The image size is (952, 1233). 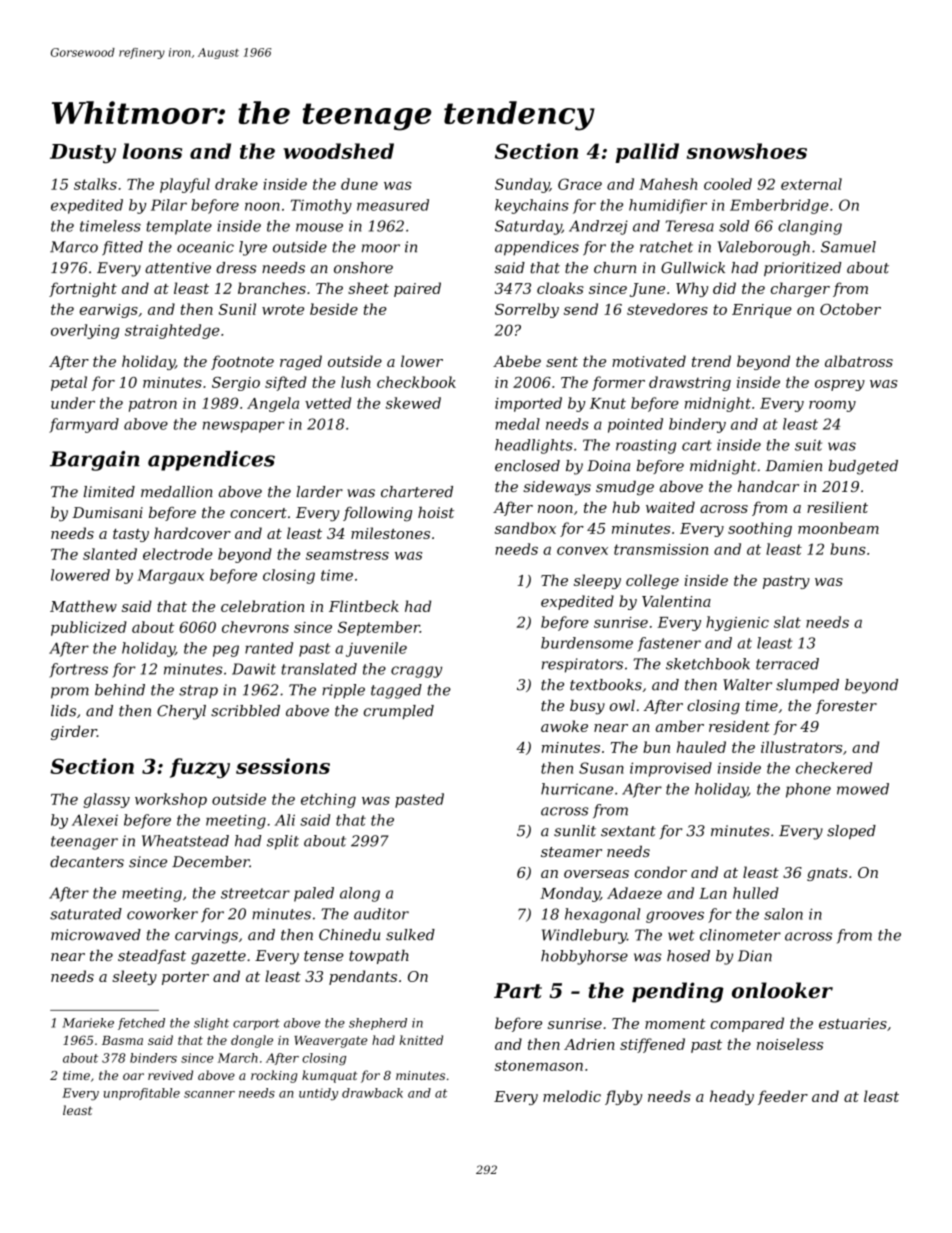 I want to click on Dumisani, so click(x=107, y=512).
